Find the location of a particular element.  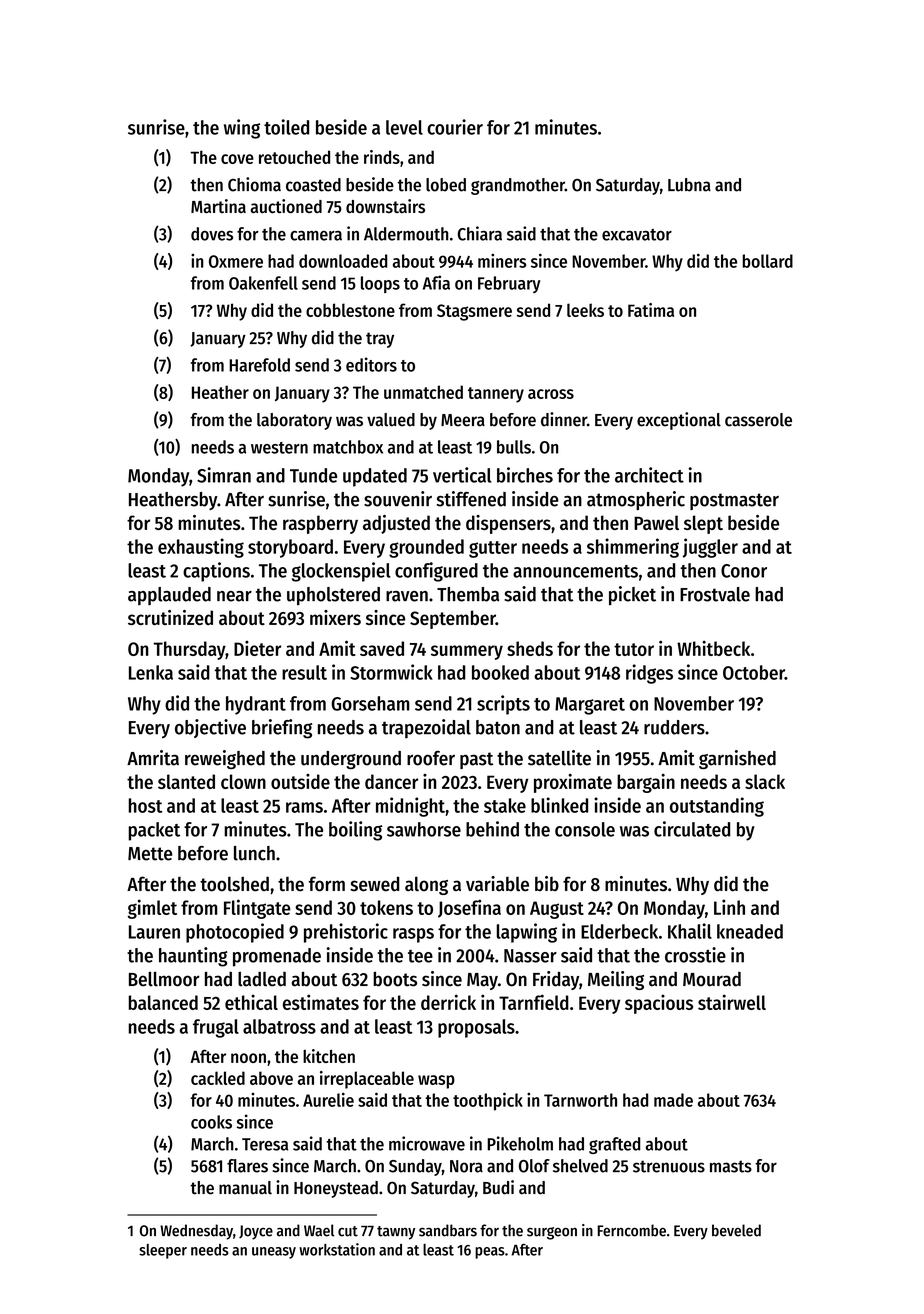

outside is located at coordinates (300, 781).
